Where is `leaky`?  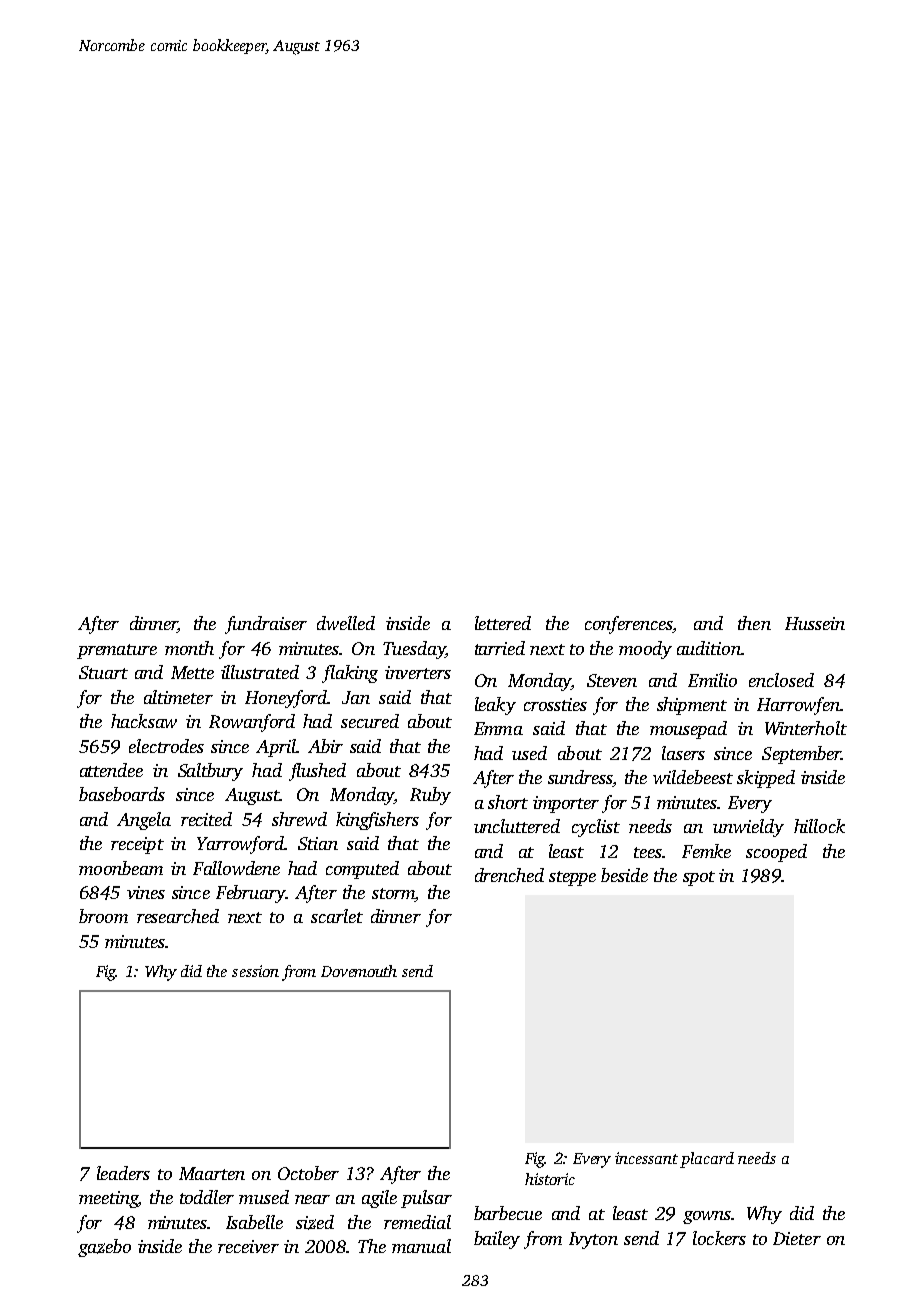 leaky is located at coordinates (495, 706).
